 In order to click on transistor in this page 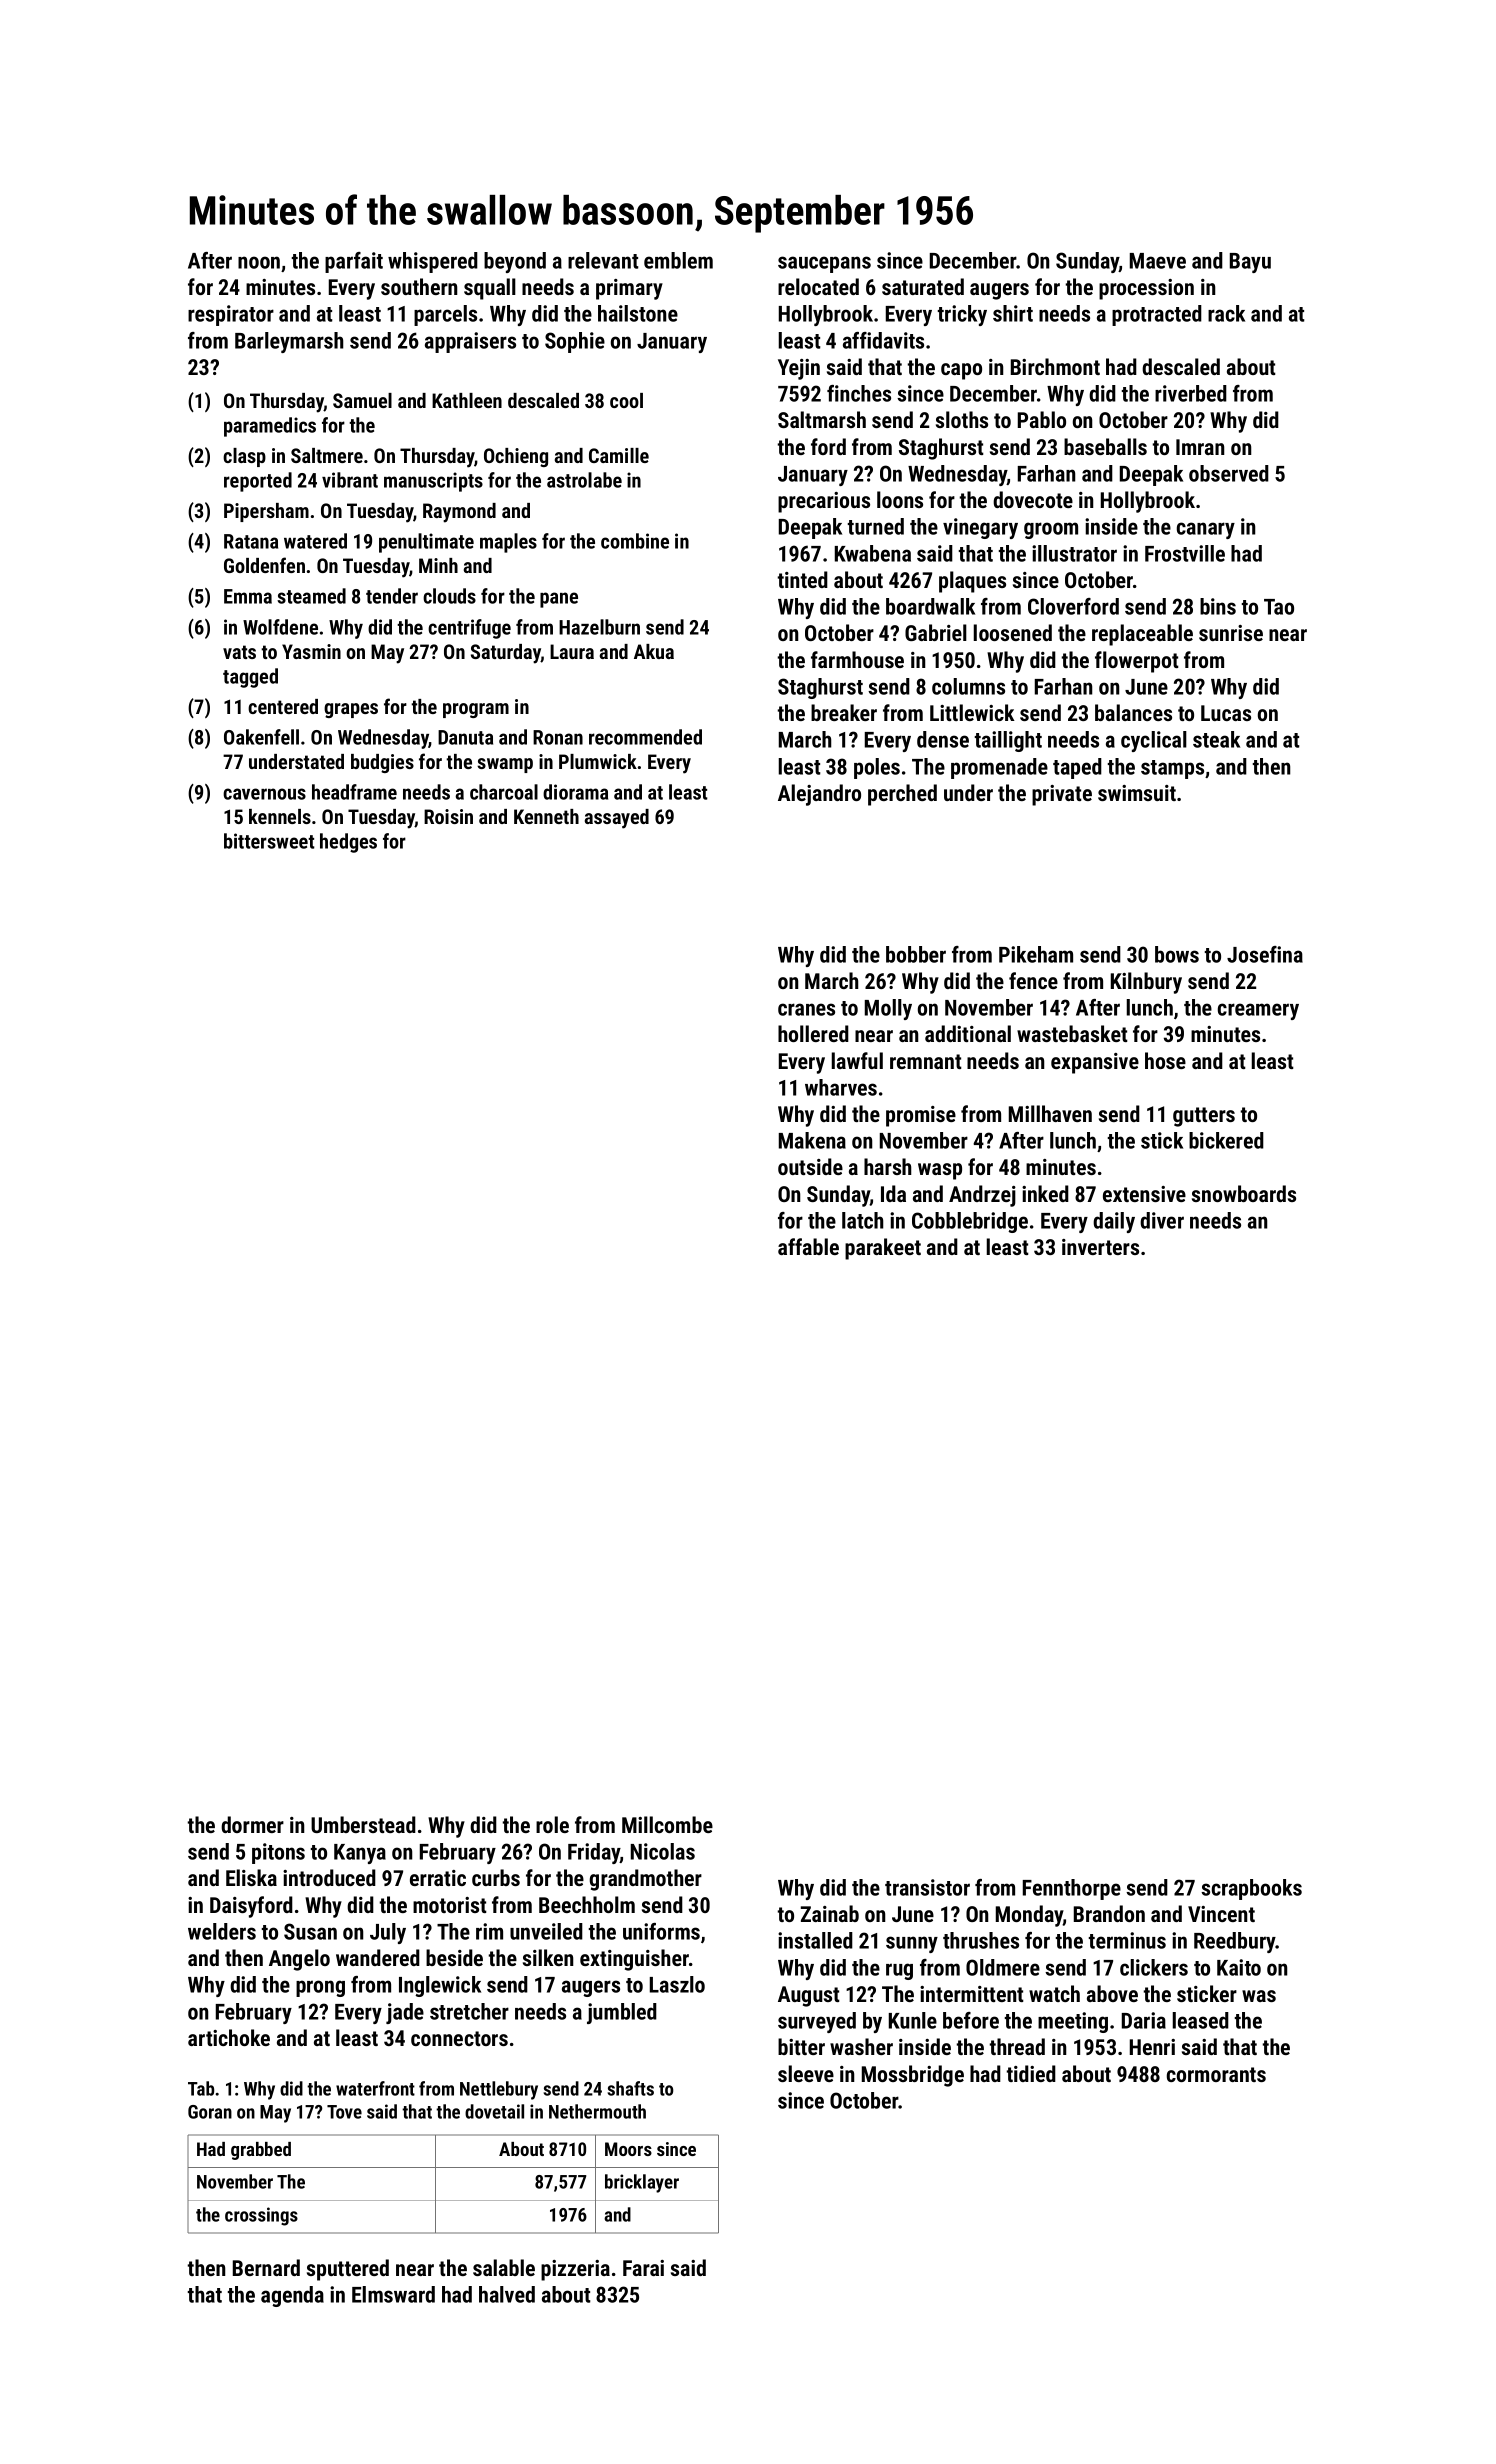, I will do `click(927, 1887)`.
